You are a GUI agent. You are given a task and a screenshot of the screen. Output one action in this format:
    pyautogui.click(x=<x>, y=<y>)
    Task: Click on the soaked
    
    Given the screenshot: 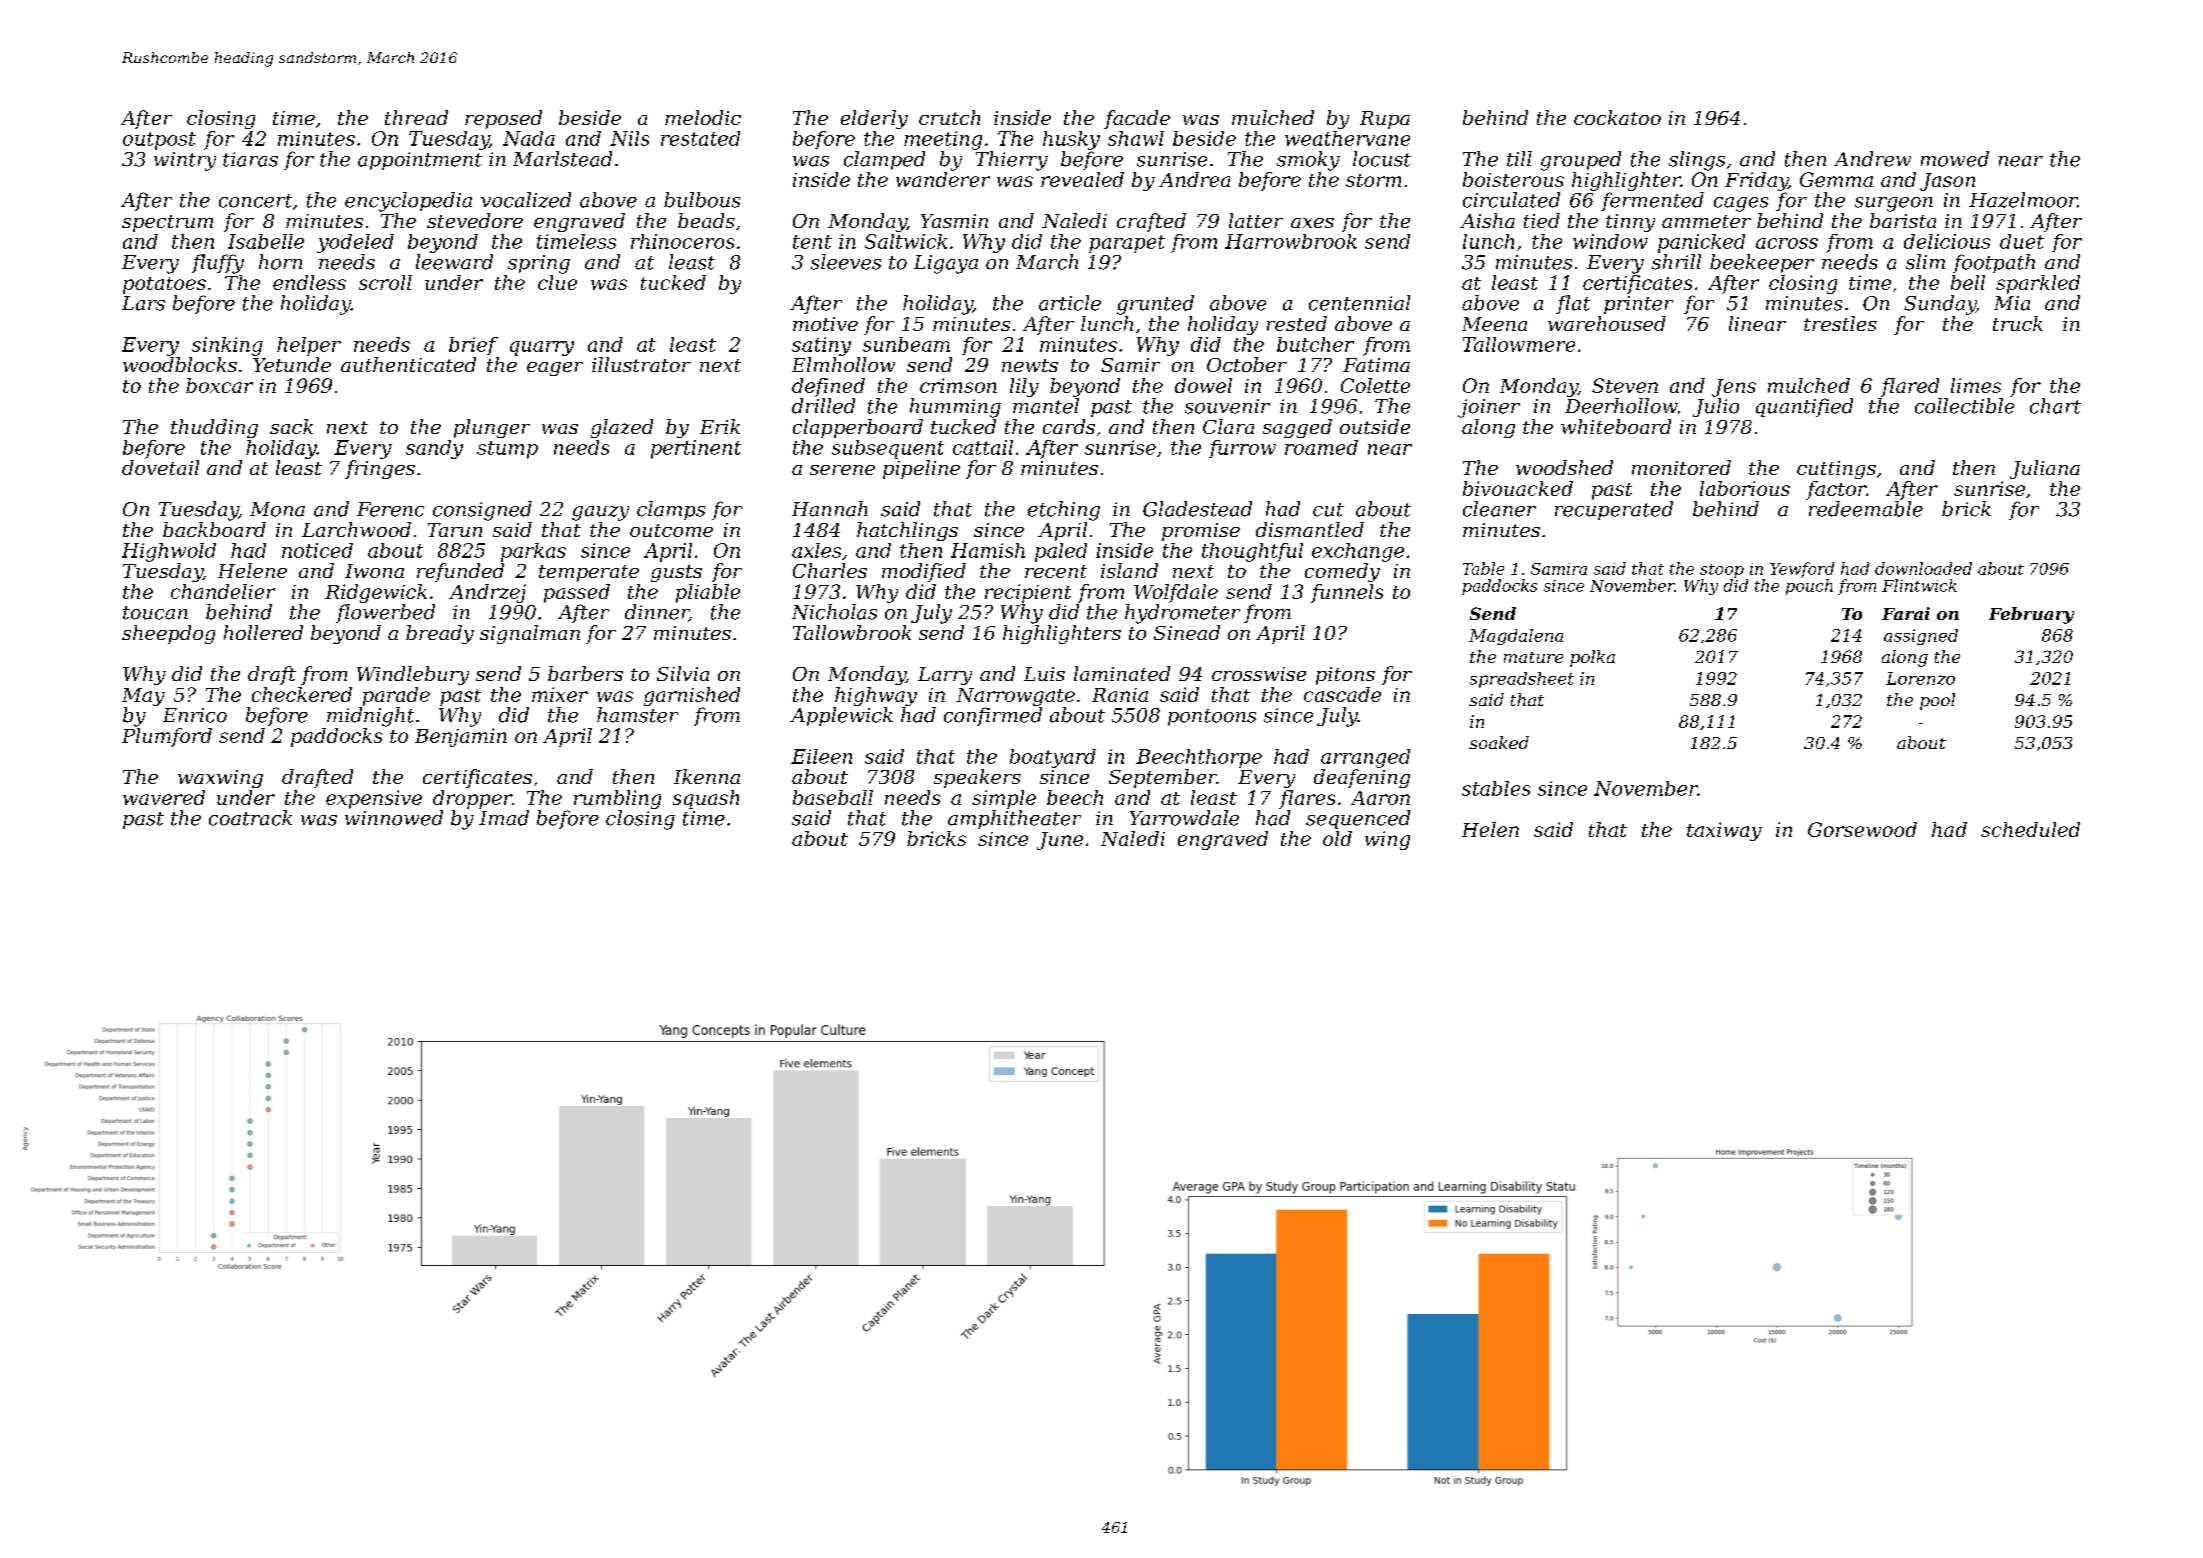 What is the action you would take?
    pyautogui.click(x=1499, y=742)
